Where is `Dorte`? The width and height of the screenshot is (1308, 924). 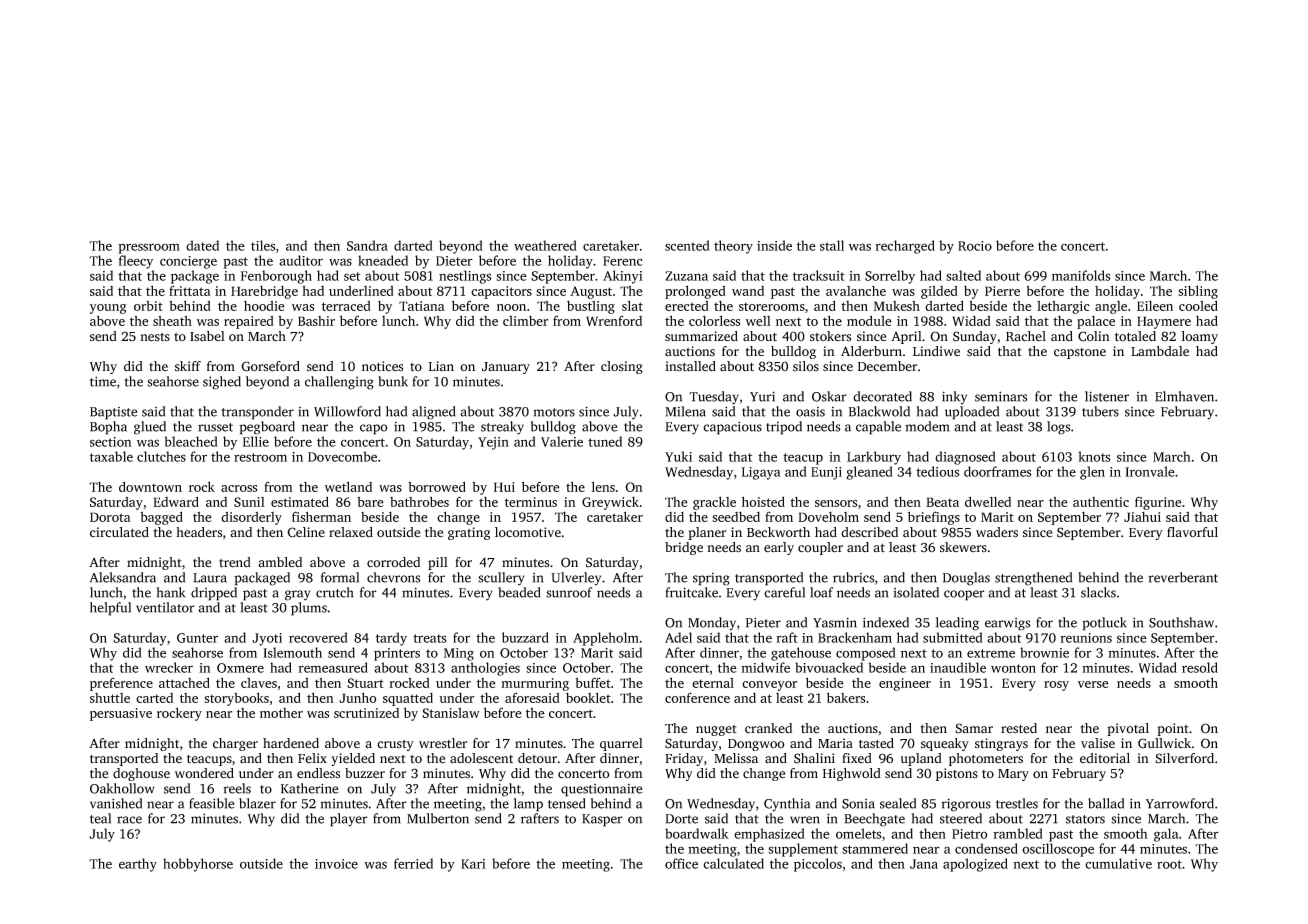 Dorte is located at coordinates (681, 819).
